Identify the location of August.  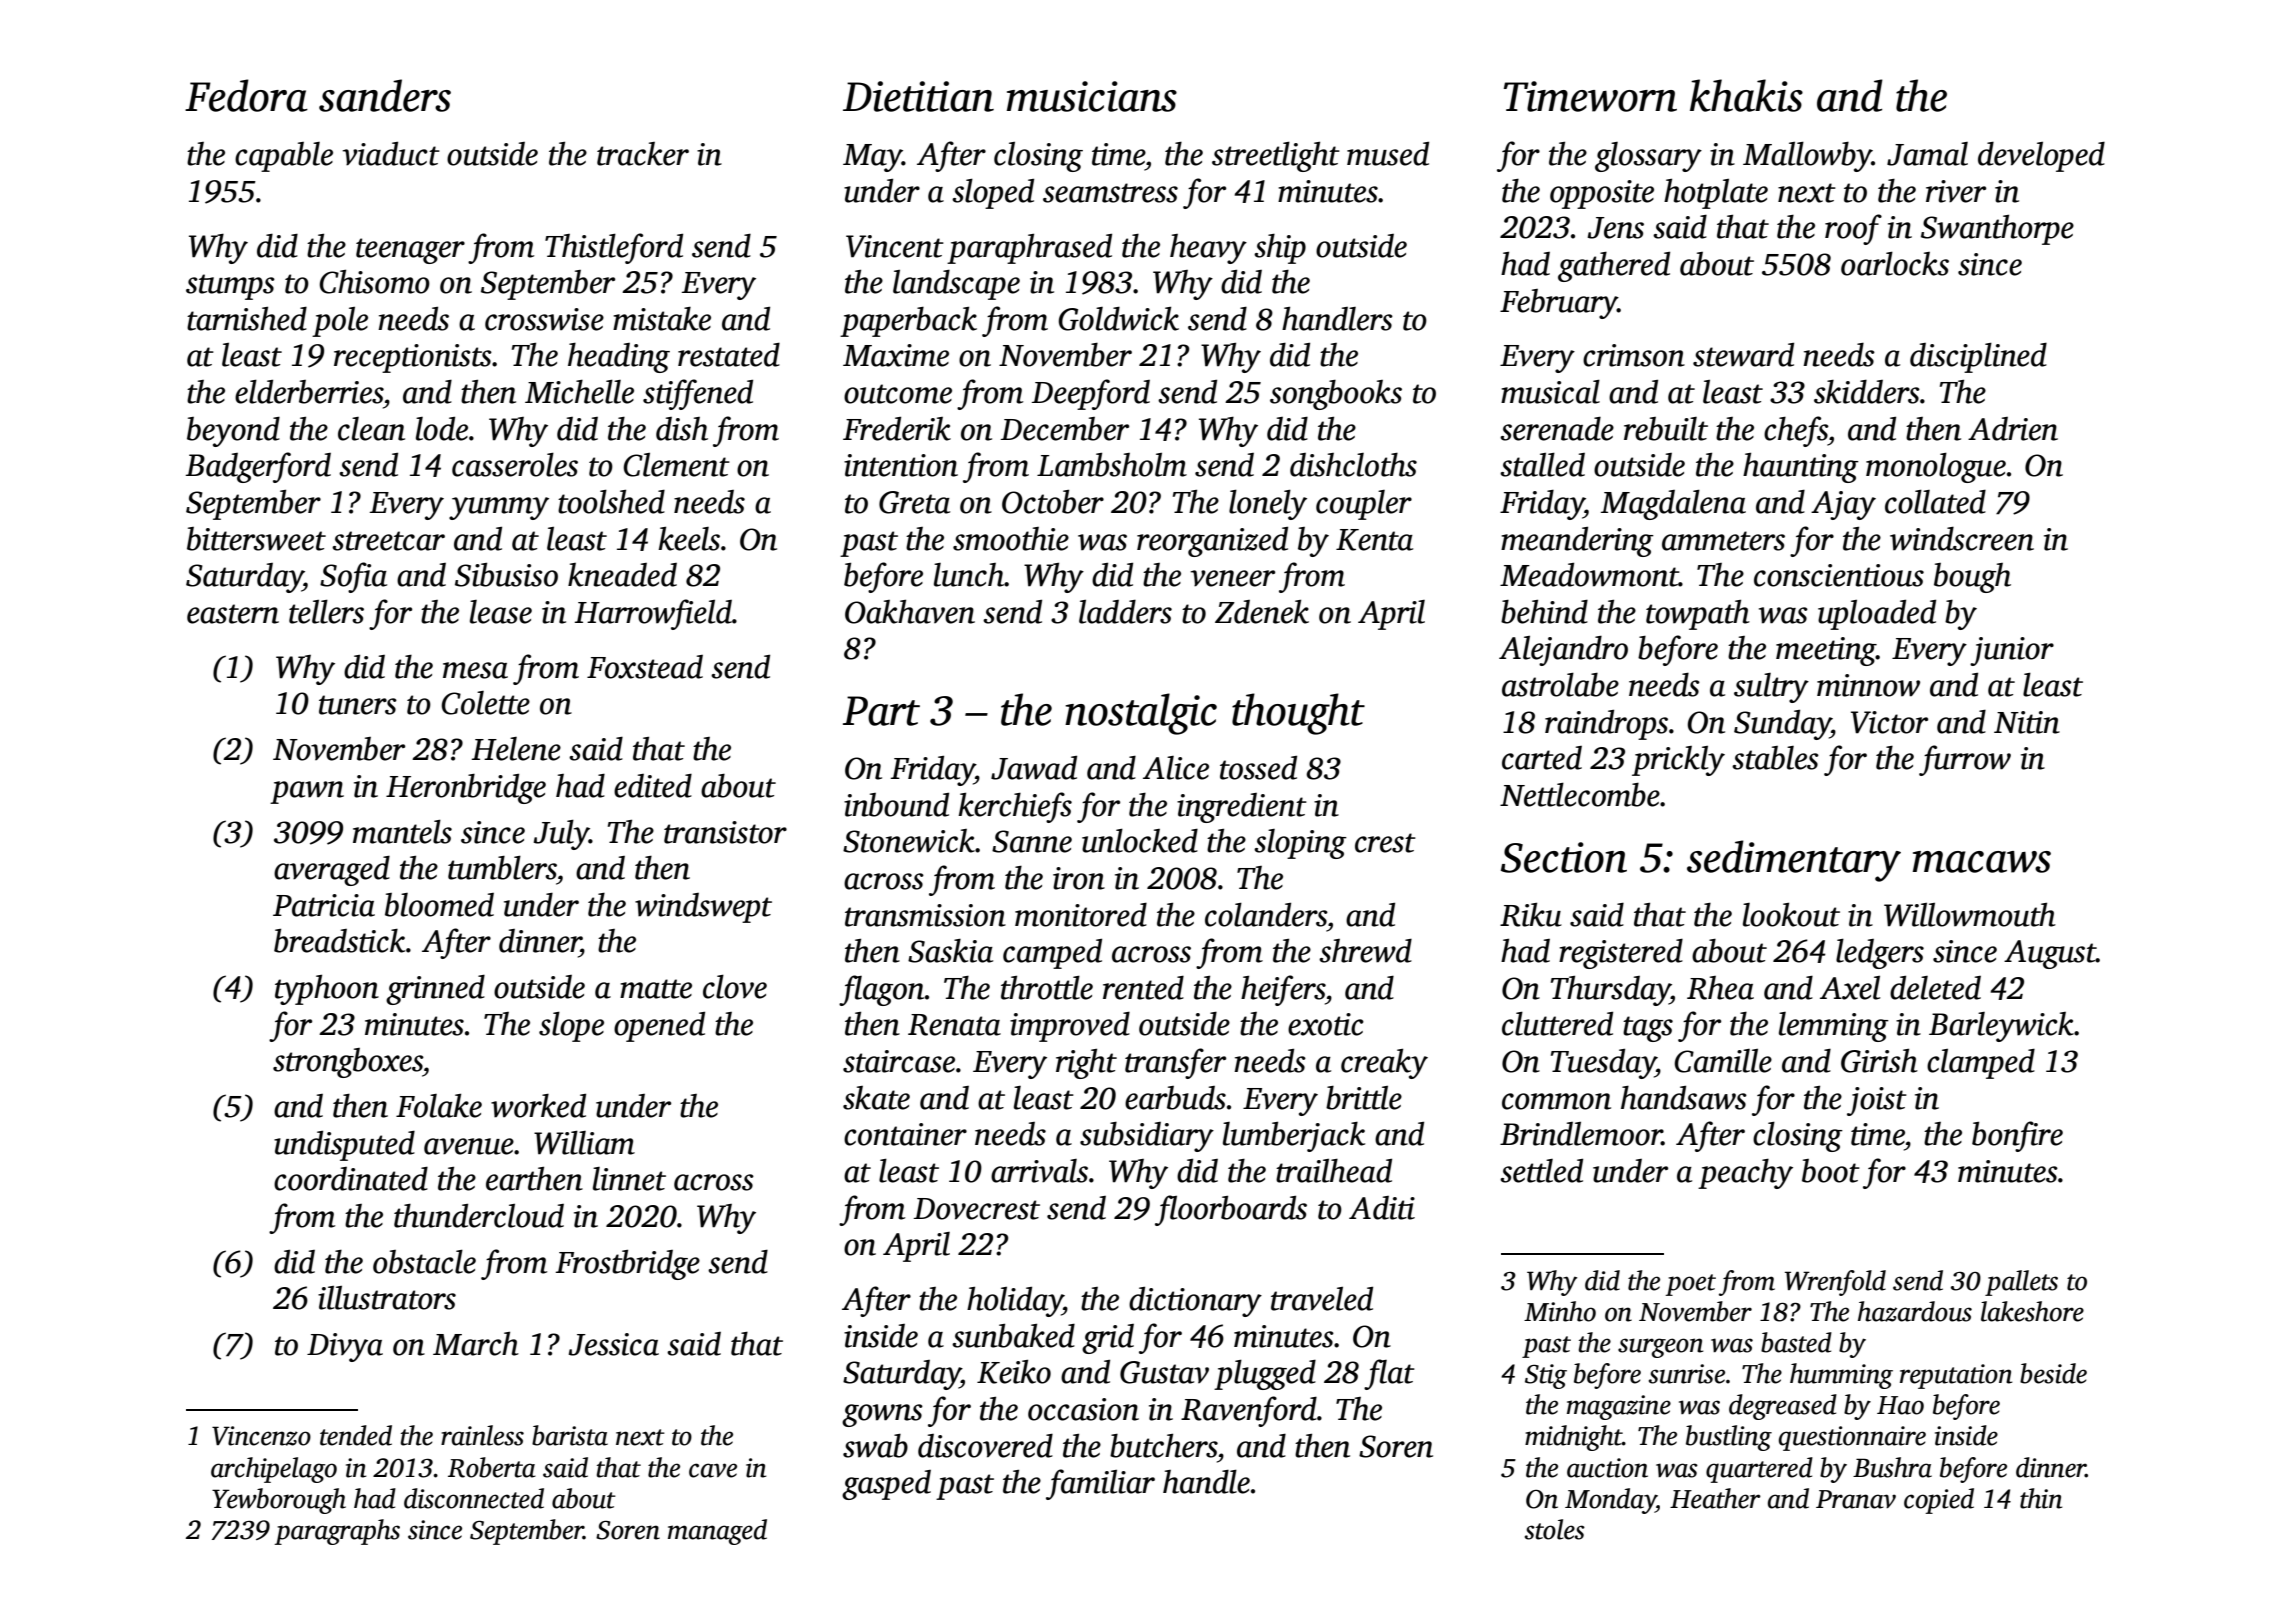
(2050, 954).
